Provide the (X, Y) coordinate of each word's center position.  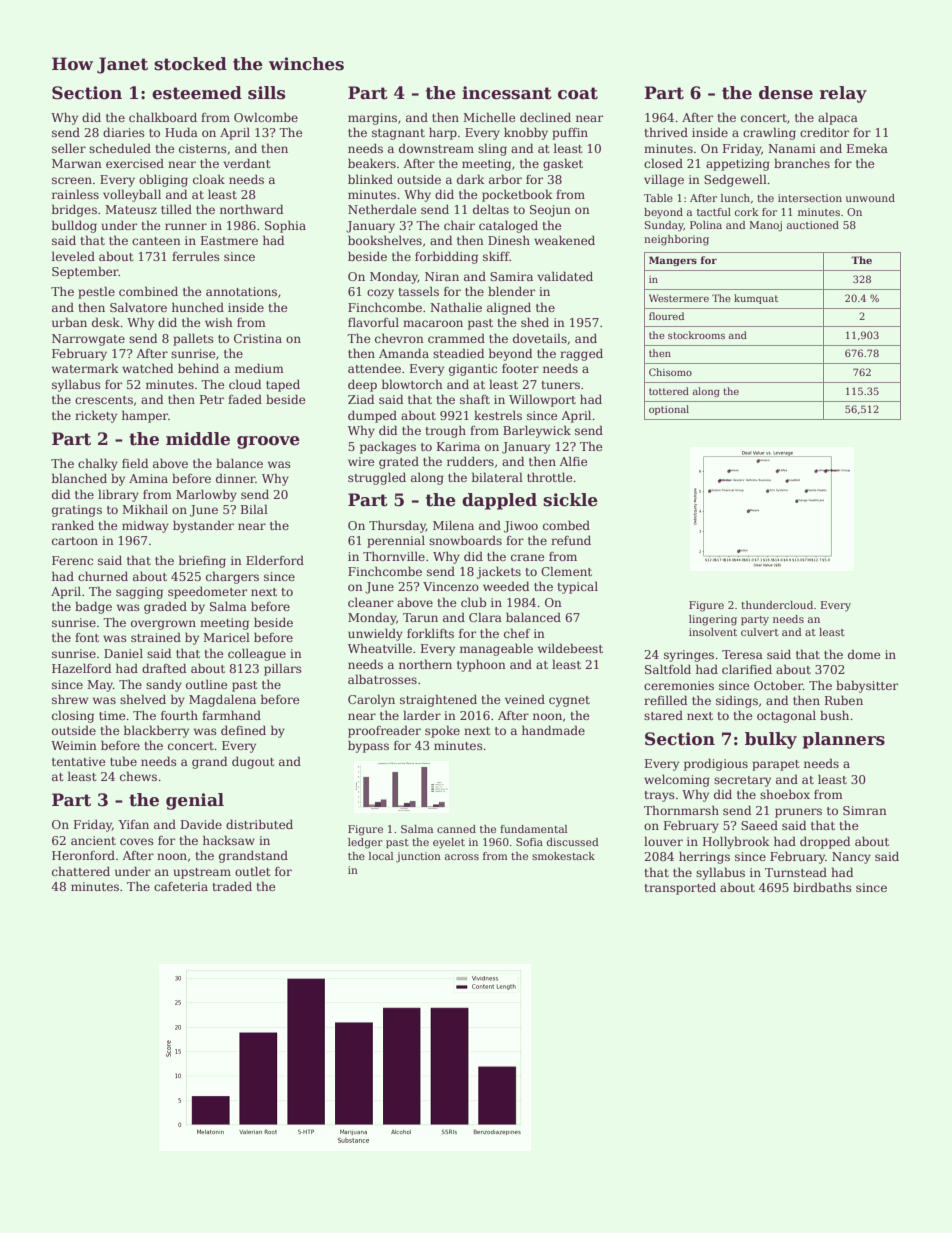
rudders (470, 461)
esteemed (197, 93)
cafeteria (181, 886)
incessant (507, 93)
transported (680, 889)
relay (843, 94)
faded (245, 399)
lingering (713, 620)
